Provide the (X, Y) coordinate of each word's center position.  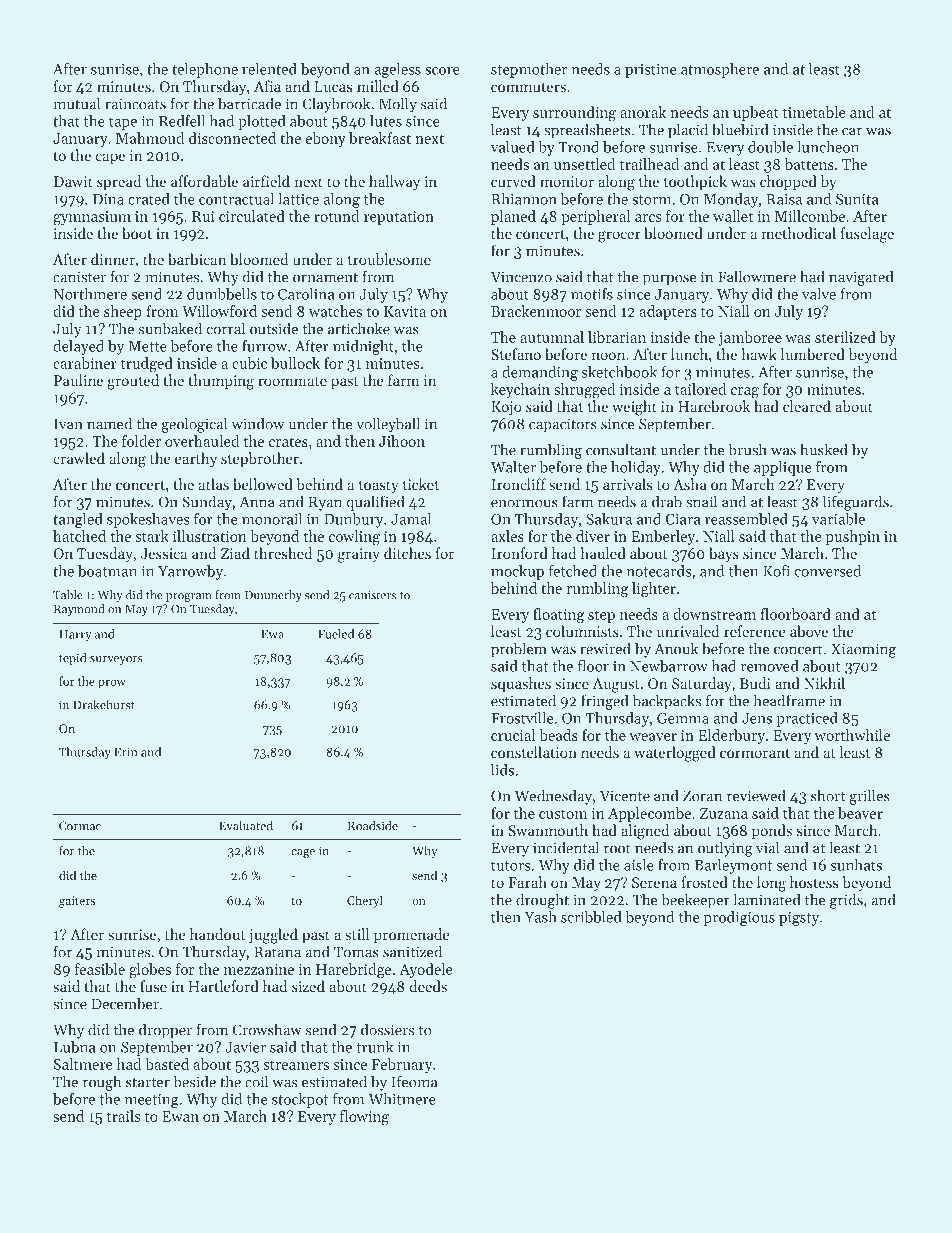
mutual (76, 103)
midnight (363, 347)
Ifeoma (414, 1081)
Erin (126, 752)
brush (747, 449)
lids (502, 770)
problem (519, 650)
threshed (283, 553)
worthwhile (852, 735)
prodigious (739, 918)
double (770, 147)
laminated (766, 899)
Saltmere (83, 1064)
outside (274, 328)
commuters (528, 87)
